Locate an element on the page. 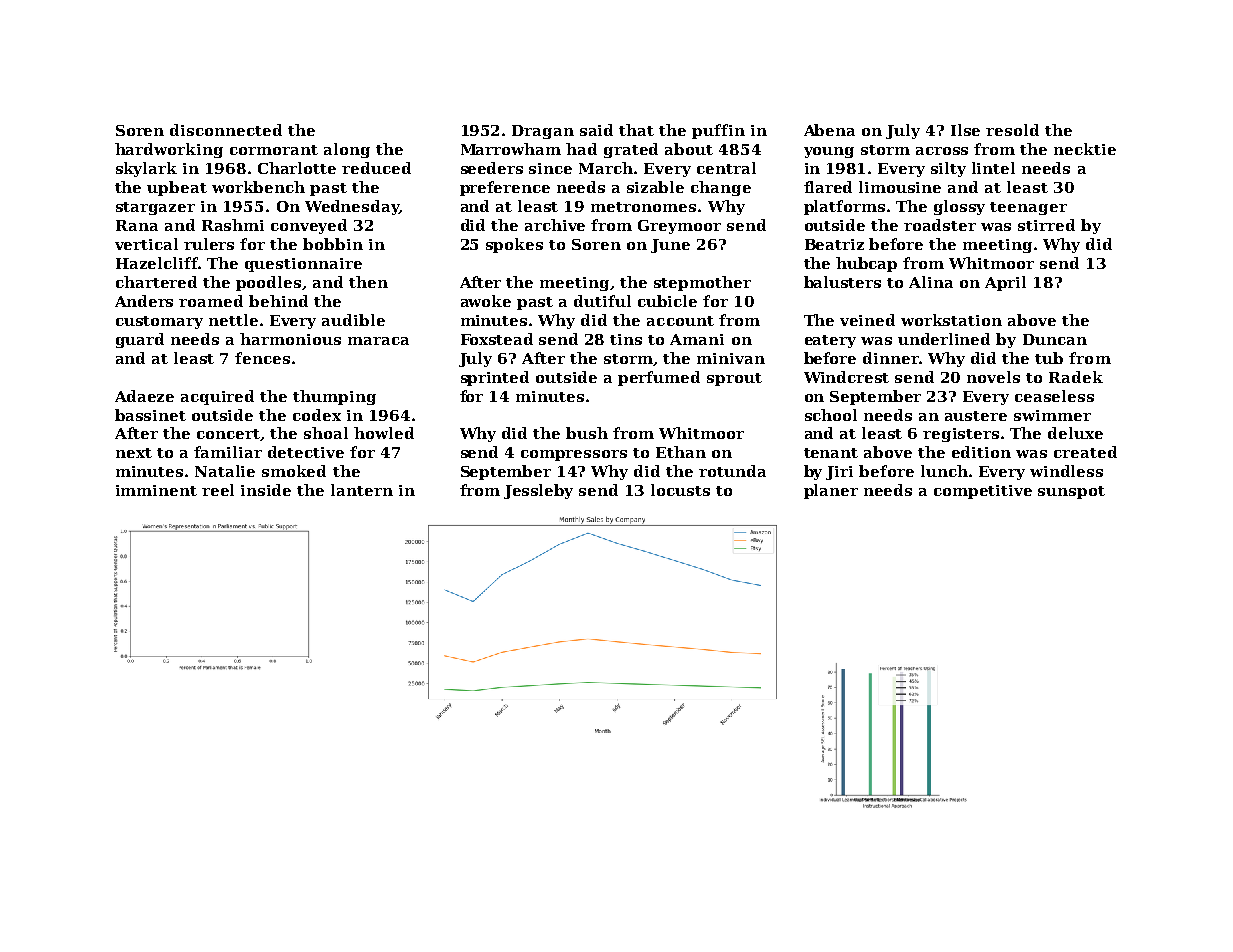  then is located at coordinates (368, 282).
